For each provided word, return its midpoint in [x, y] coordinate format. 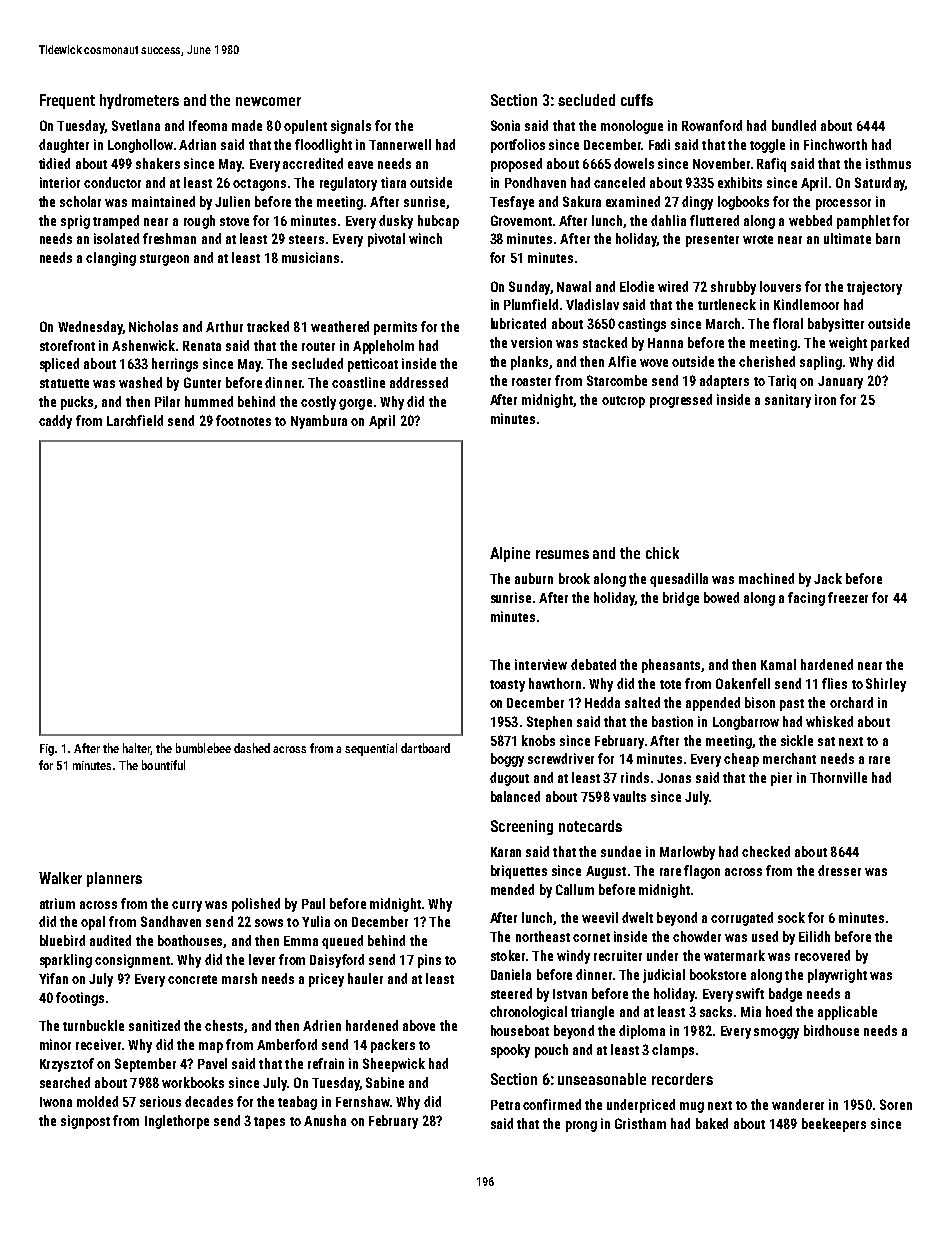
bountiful [163, 765]
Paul [313, 903]
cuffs [637, 100]
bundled [794, 125]
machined [766, 578]
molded [97, 1101]
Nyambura [319, 422]
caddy [55, 422]
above [419, 1025]
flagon [702, 872]
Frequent [67, 101]
